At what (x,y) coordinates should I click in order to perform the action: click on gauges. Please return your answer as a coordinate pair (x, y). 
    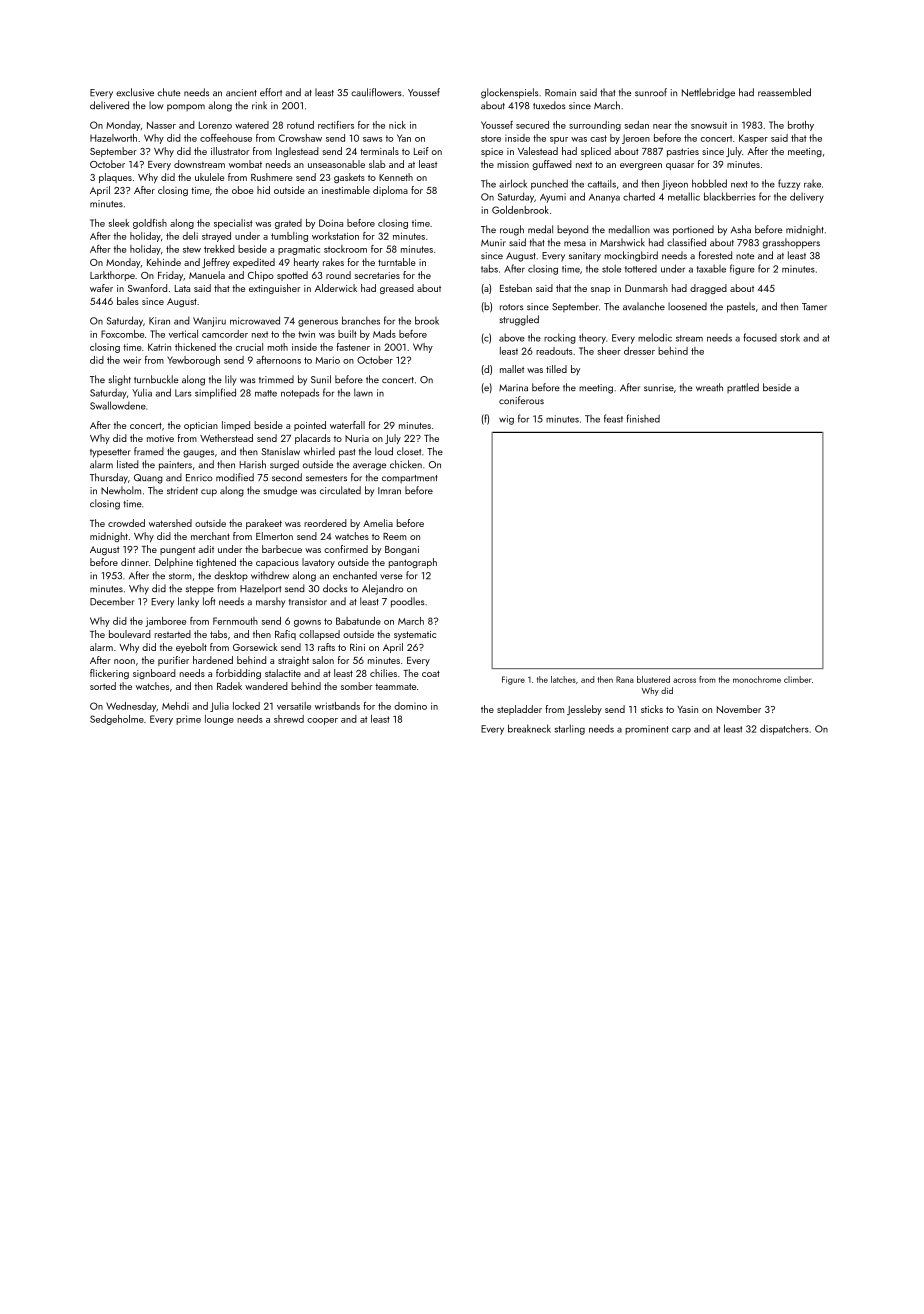
    Looking at the image, I should click on (198, 454).
